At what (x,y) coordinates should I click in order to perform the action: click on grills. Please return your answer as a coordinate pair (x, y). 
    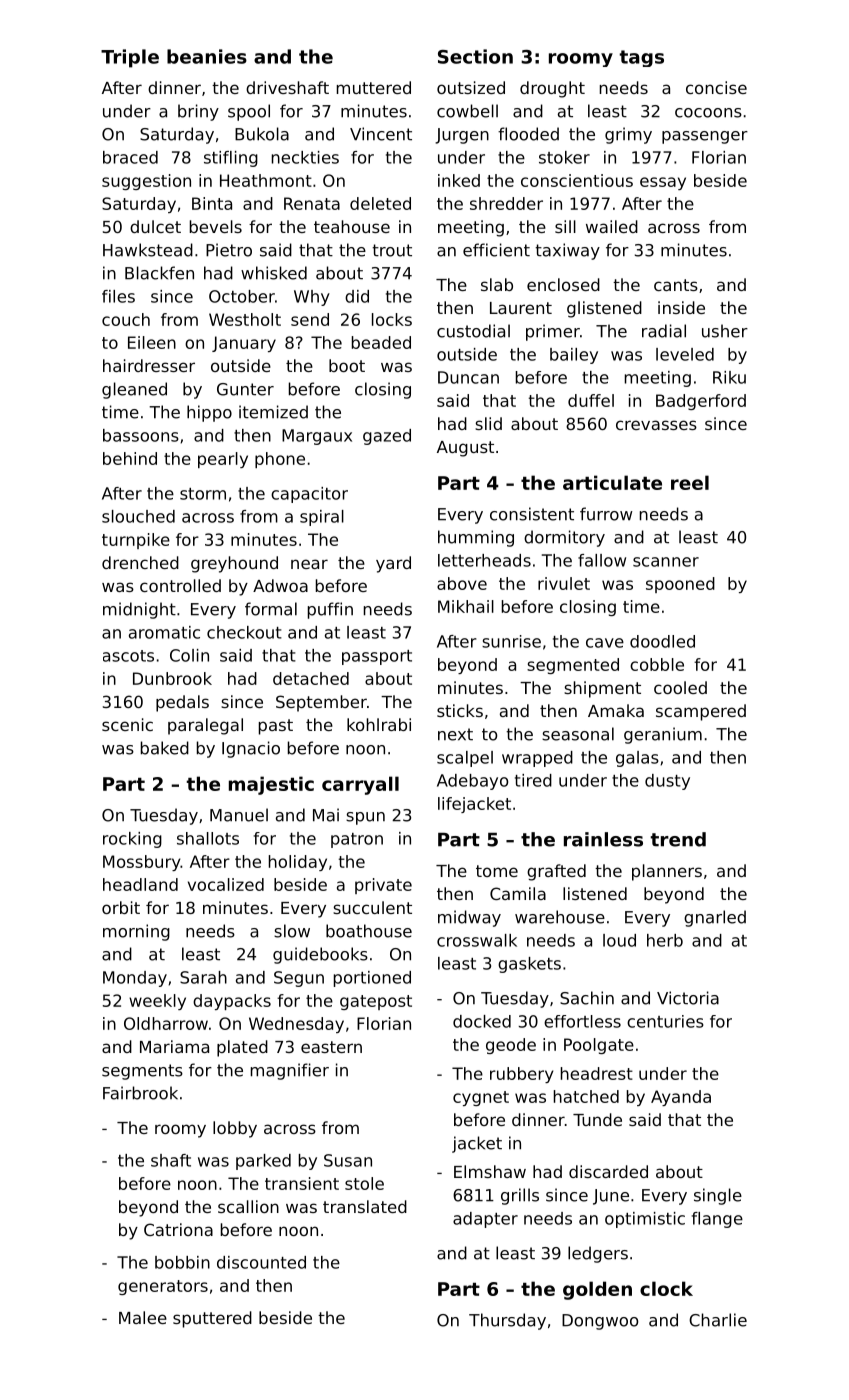
    Looking at the image, I should click on (520, 1196).
